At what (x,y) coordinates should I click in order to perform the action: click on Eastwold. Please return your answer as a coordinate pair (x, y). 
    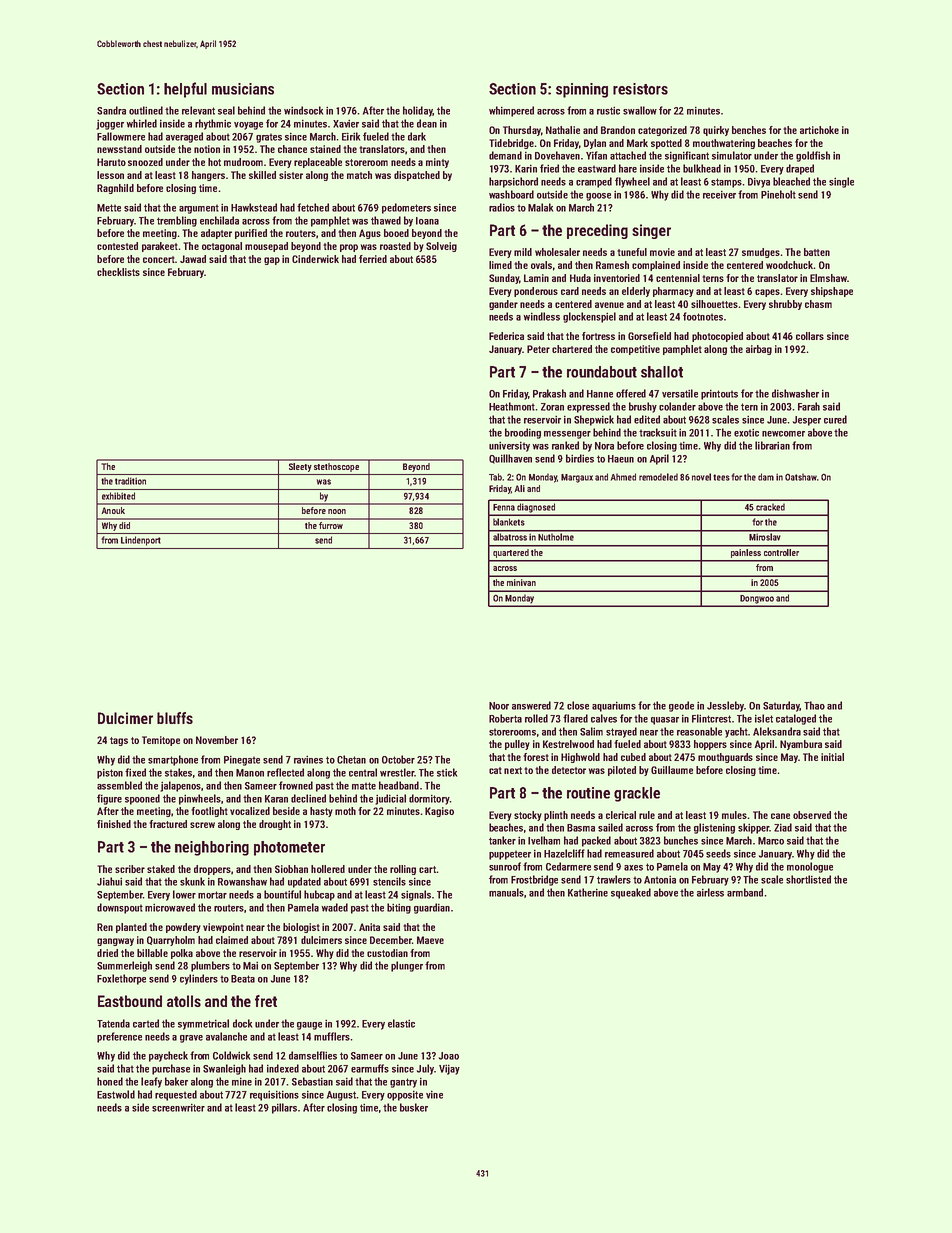
    Looking at the image, I should click on (116, 1094).
